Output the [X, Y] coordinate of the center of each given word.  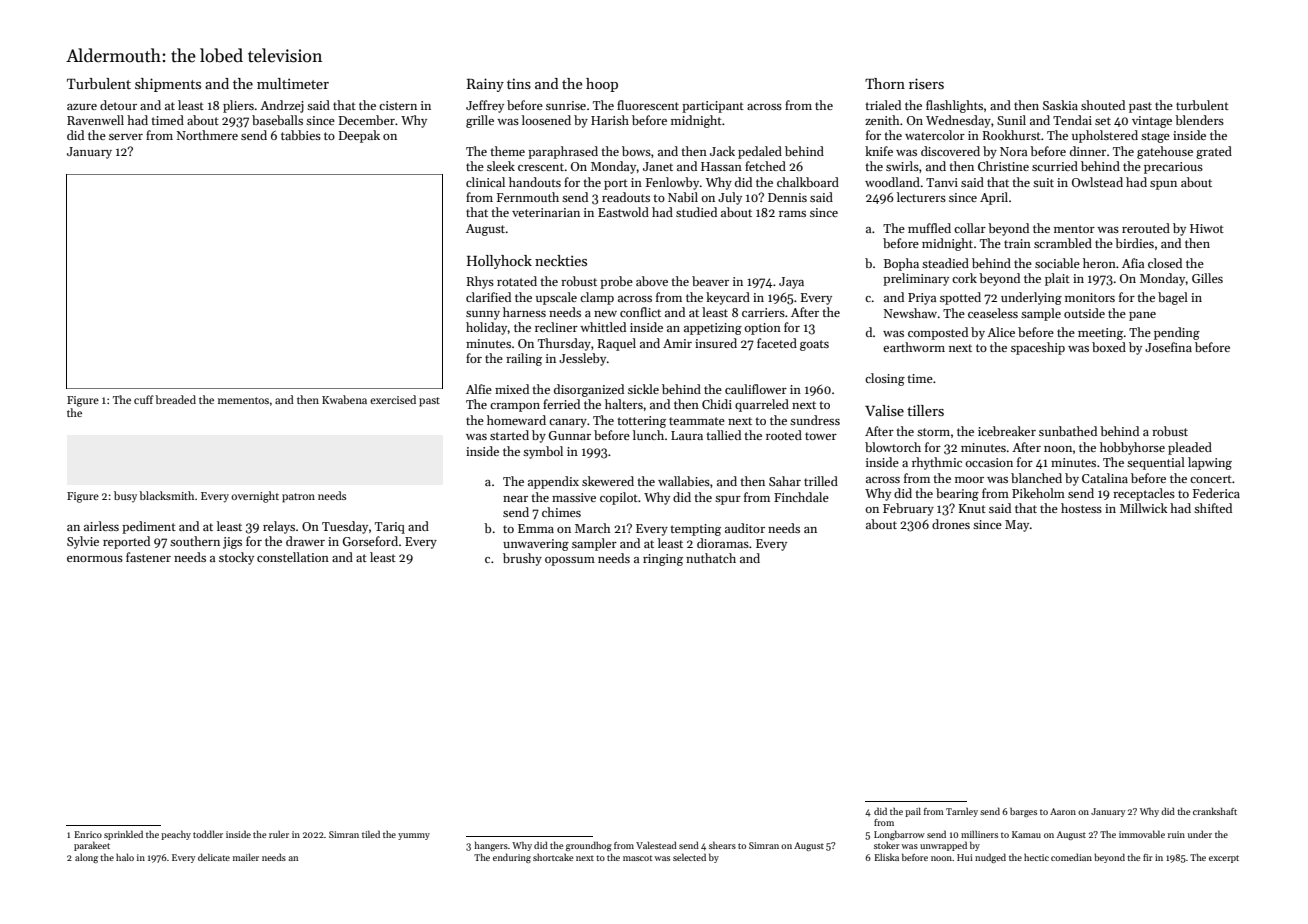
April [994, 198]
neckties [561, 260]
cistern [398, 105]
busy [125, 496]
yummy [414, 836]
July [730, 198]
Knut [972, 508]
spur [728, 500]
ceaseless [993, 313]
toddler [208, 834]
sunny [483, 315]
